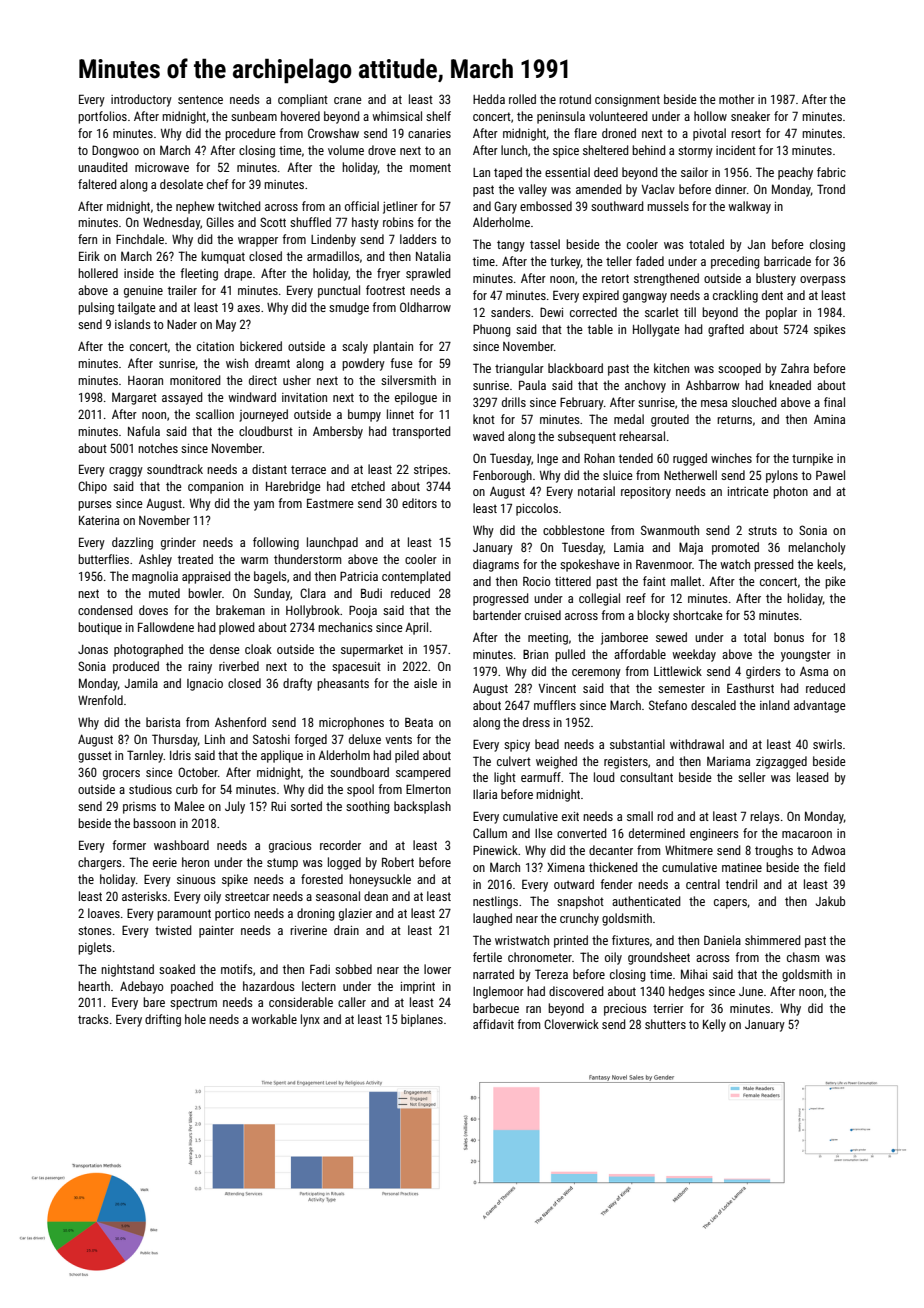 The image size is (924, 1308). Describe the element at coordinates (430, 167) in the image. I see `moment` at that location.
